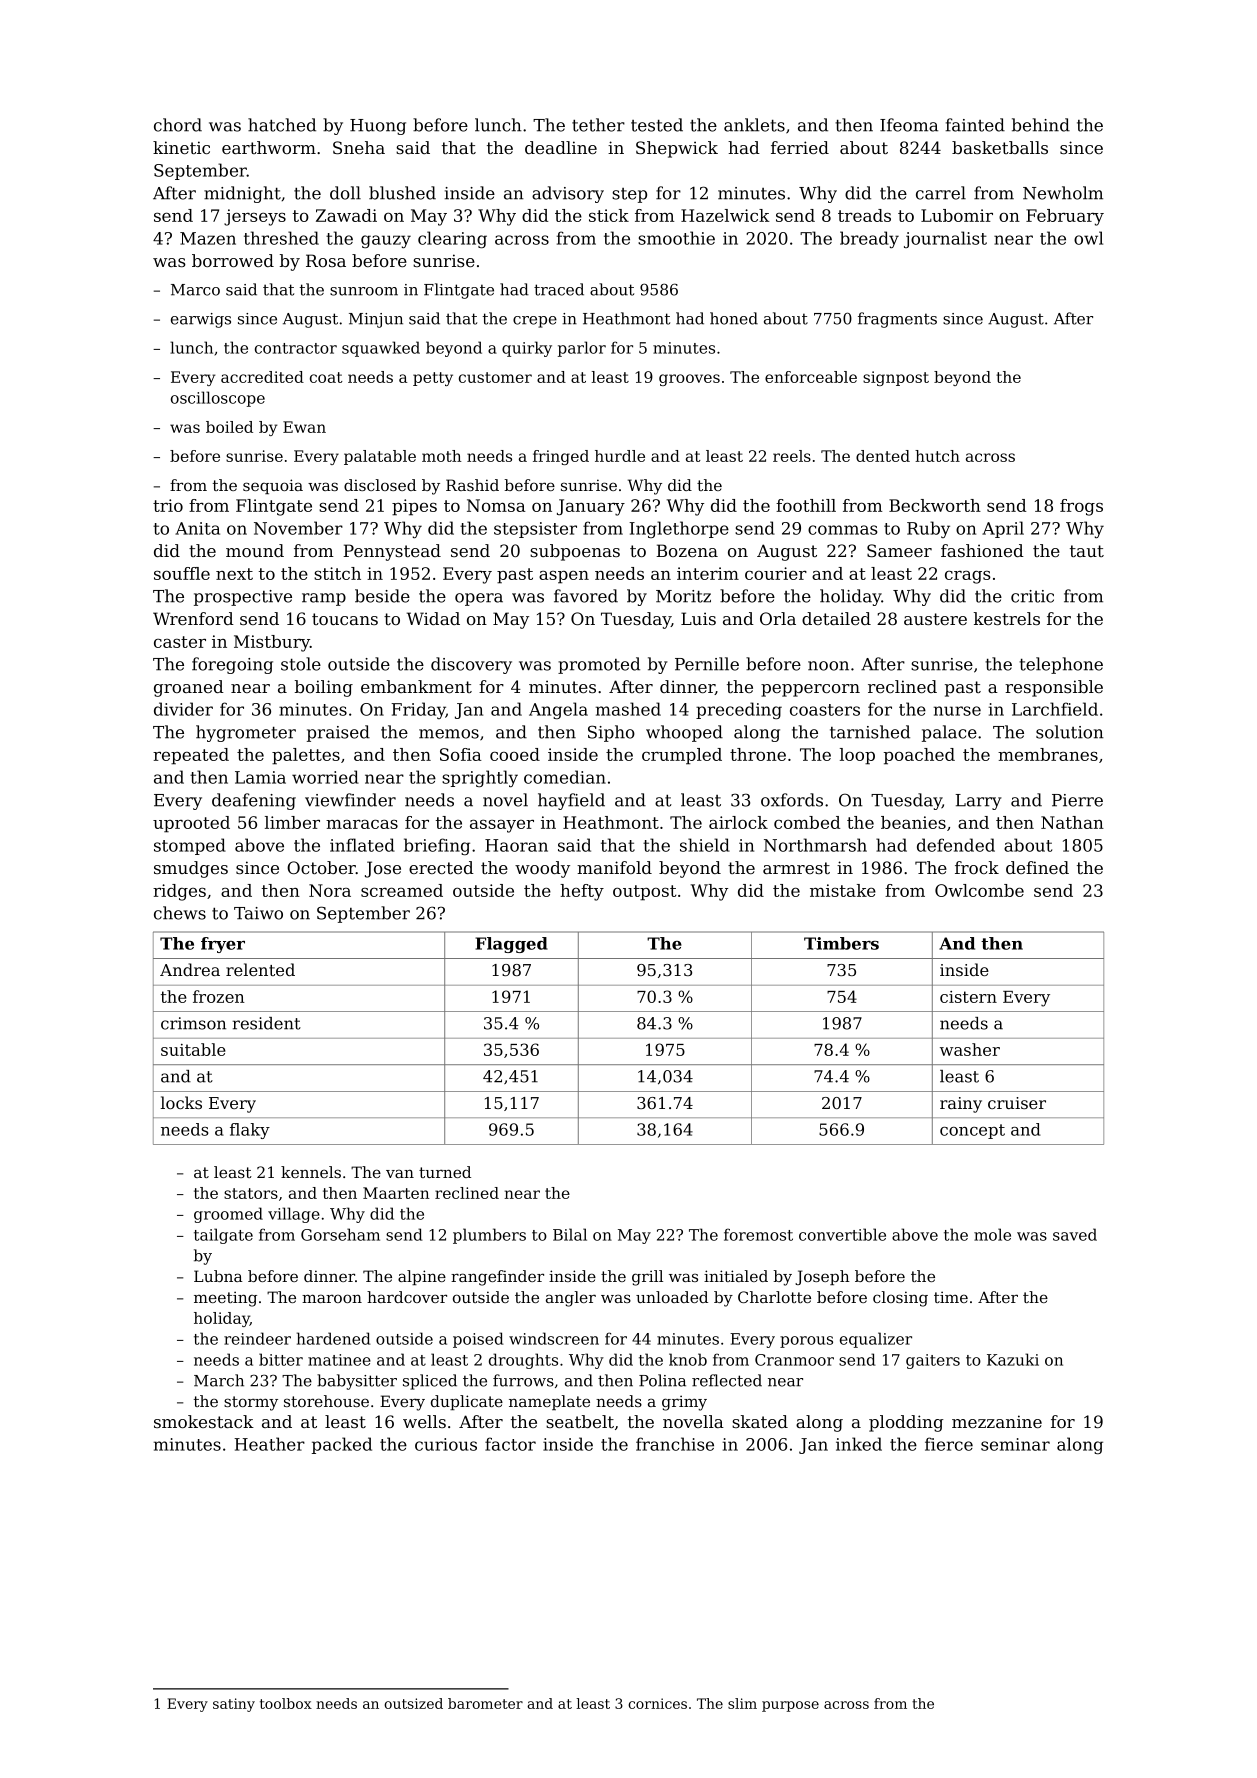 This image has height=1778, width=1257. What do you see at coordinates (707, 664) in the image?
I see `Pernille` at bounding box center [707, 664].
